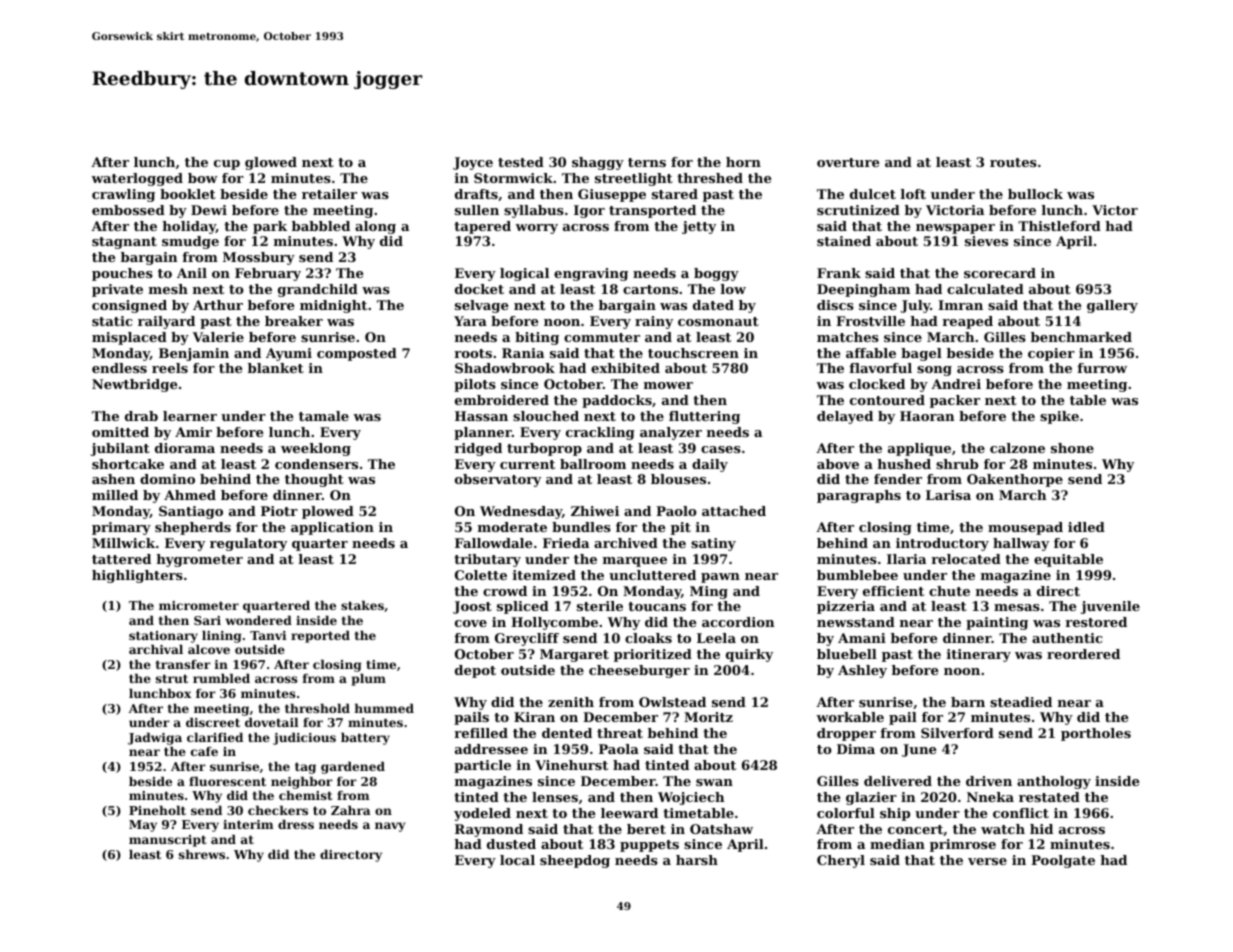 The width and height of the image is (1233, 952). What do you see at coordinates (168, 841) in the image?
I see `manuscript` at bounding box center [168, 841].
